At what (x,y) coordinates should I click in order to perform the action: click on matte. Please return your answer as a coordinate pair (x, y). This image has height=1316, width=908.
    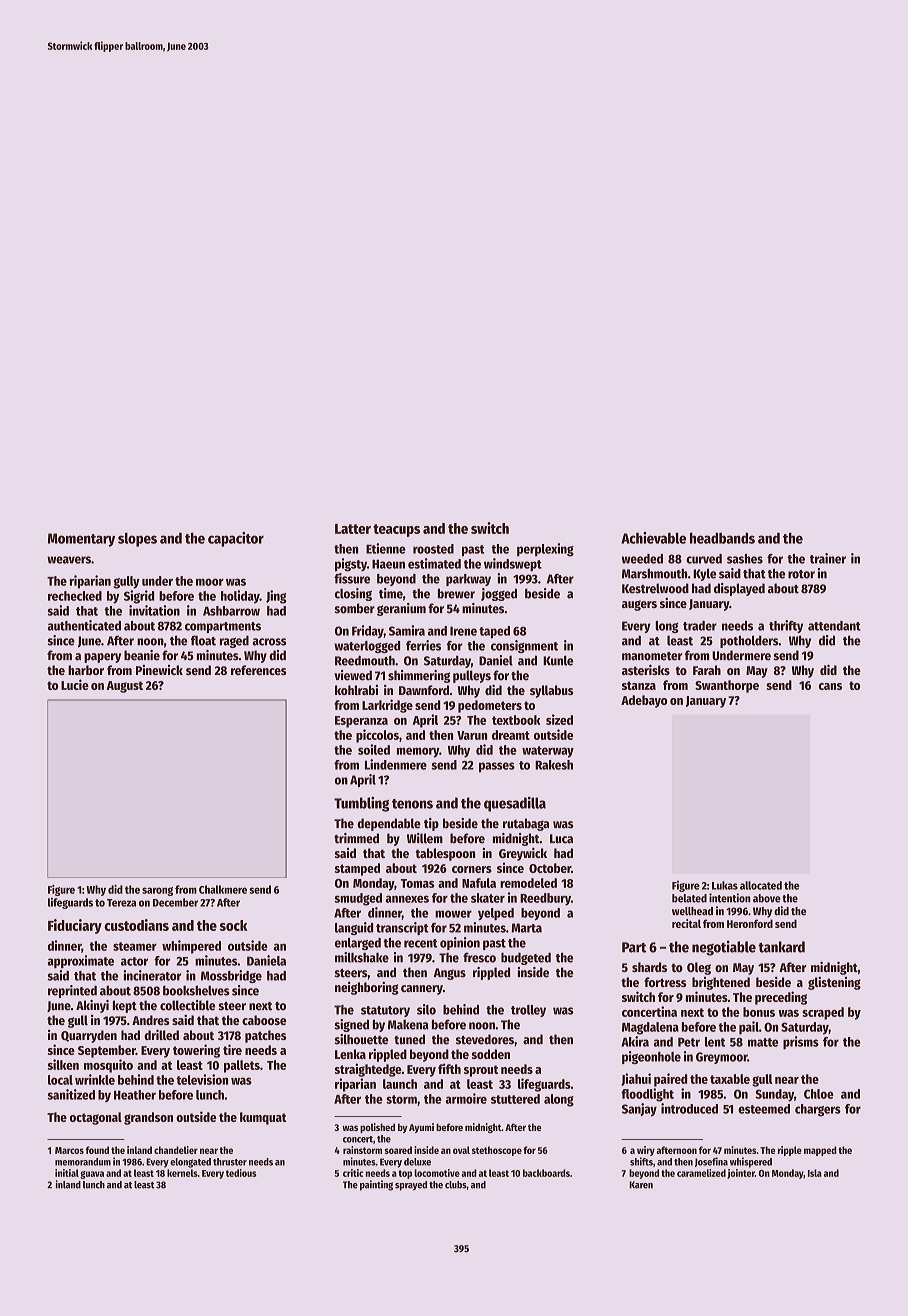
    Looking at the image, I should click on (763, 1042).
